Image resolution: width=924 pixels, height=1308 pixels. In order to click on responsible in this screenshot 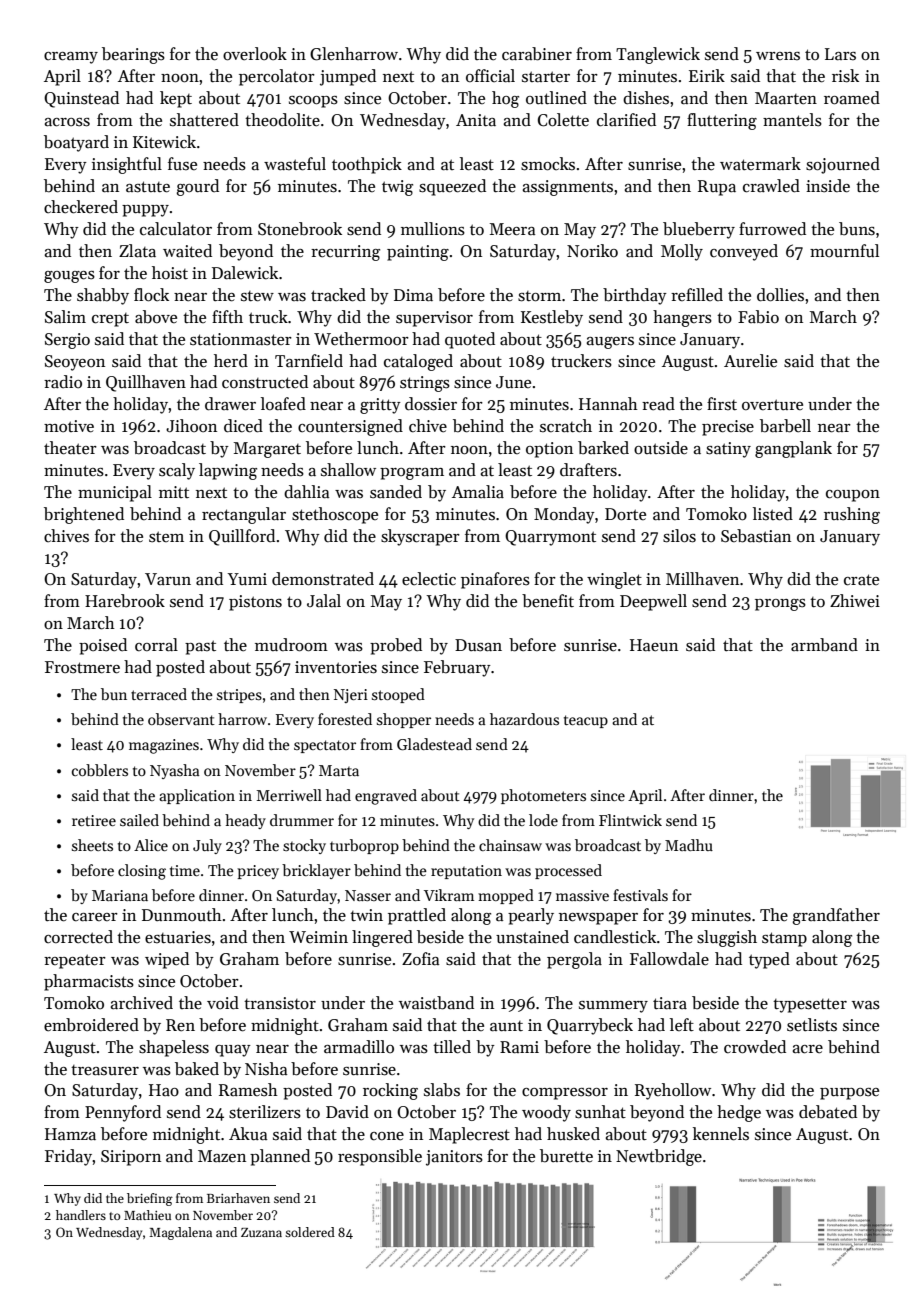, I will do `click(380, 1157)`.
